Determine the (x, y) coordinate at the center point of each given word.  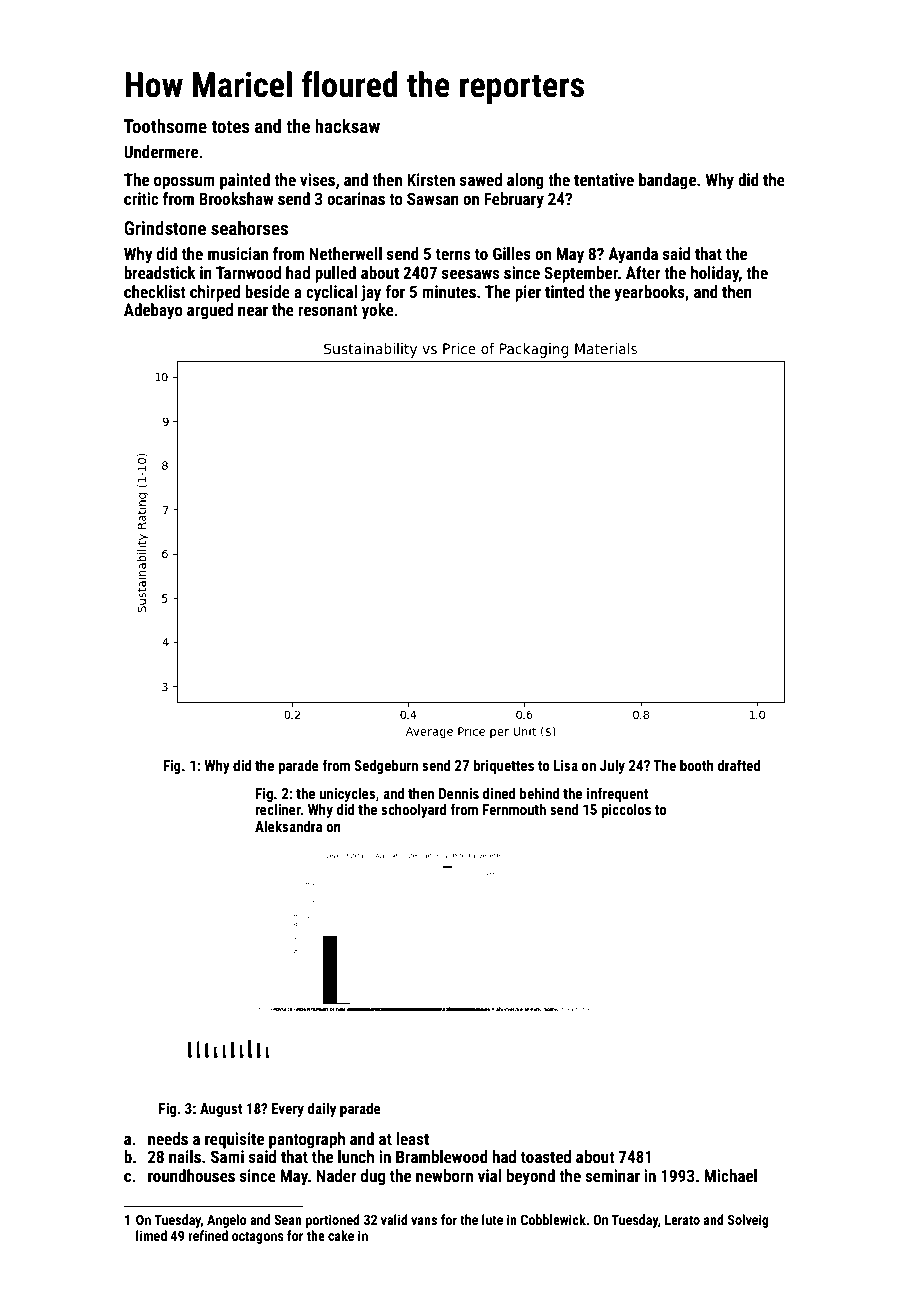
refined (208, 1235)
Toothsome (165, 125)
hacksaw (347, 125)
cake (341, 1235)
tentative (604, 179)
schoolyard (413, 810)
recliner (278, 809)
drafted (738, 765)
